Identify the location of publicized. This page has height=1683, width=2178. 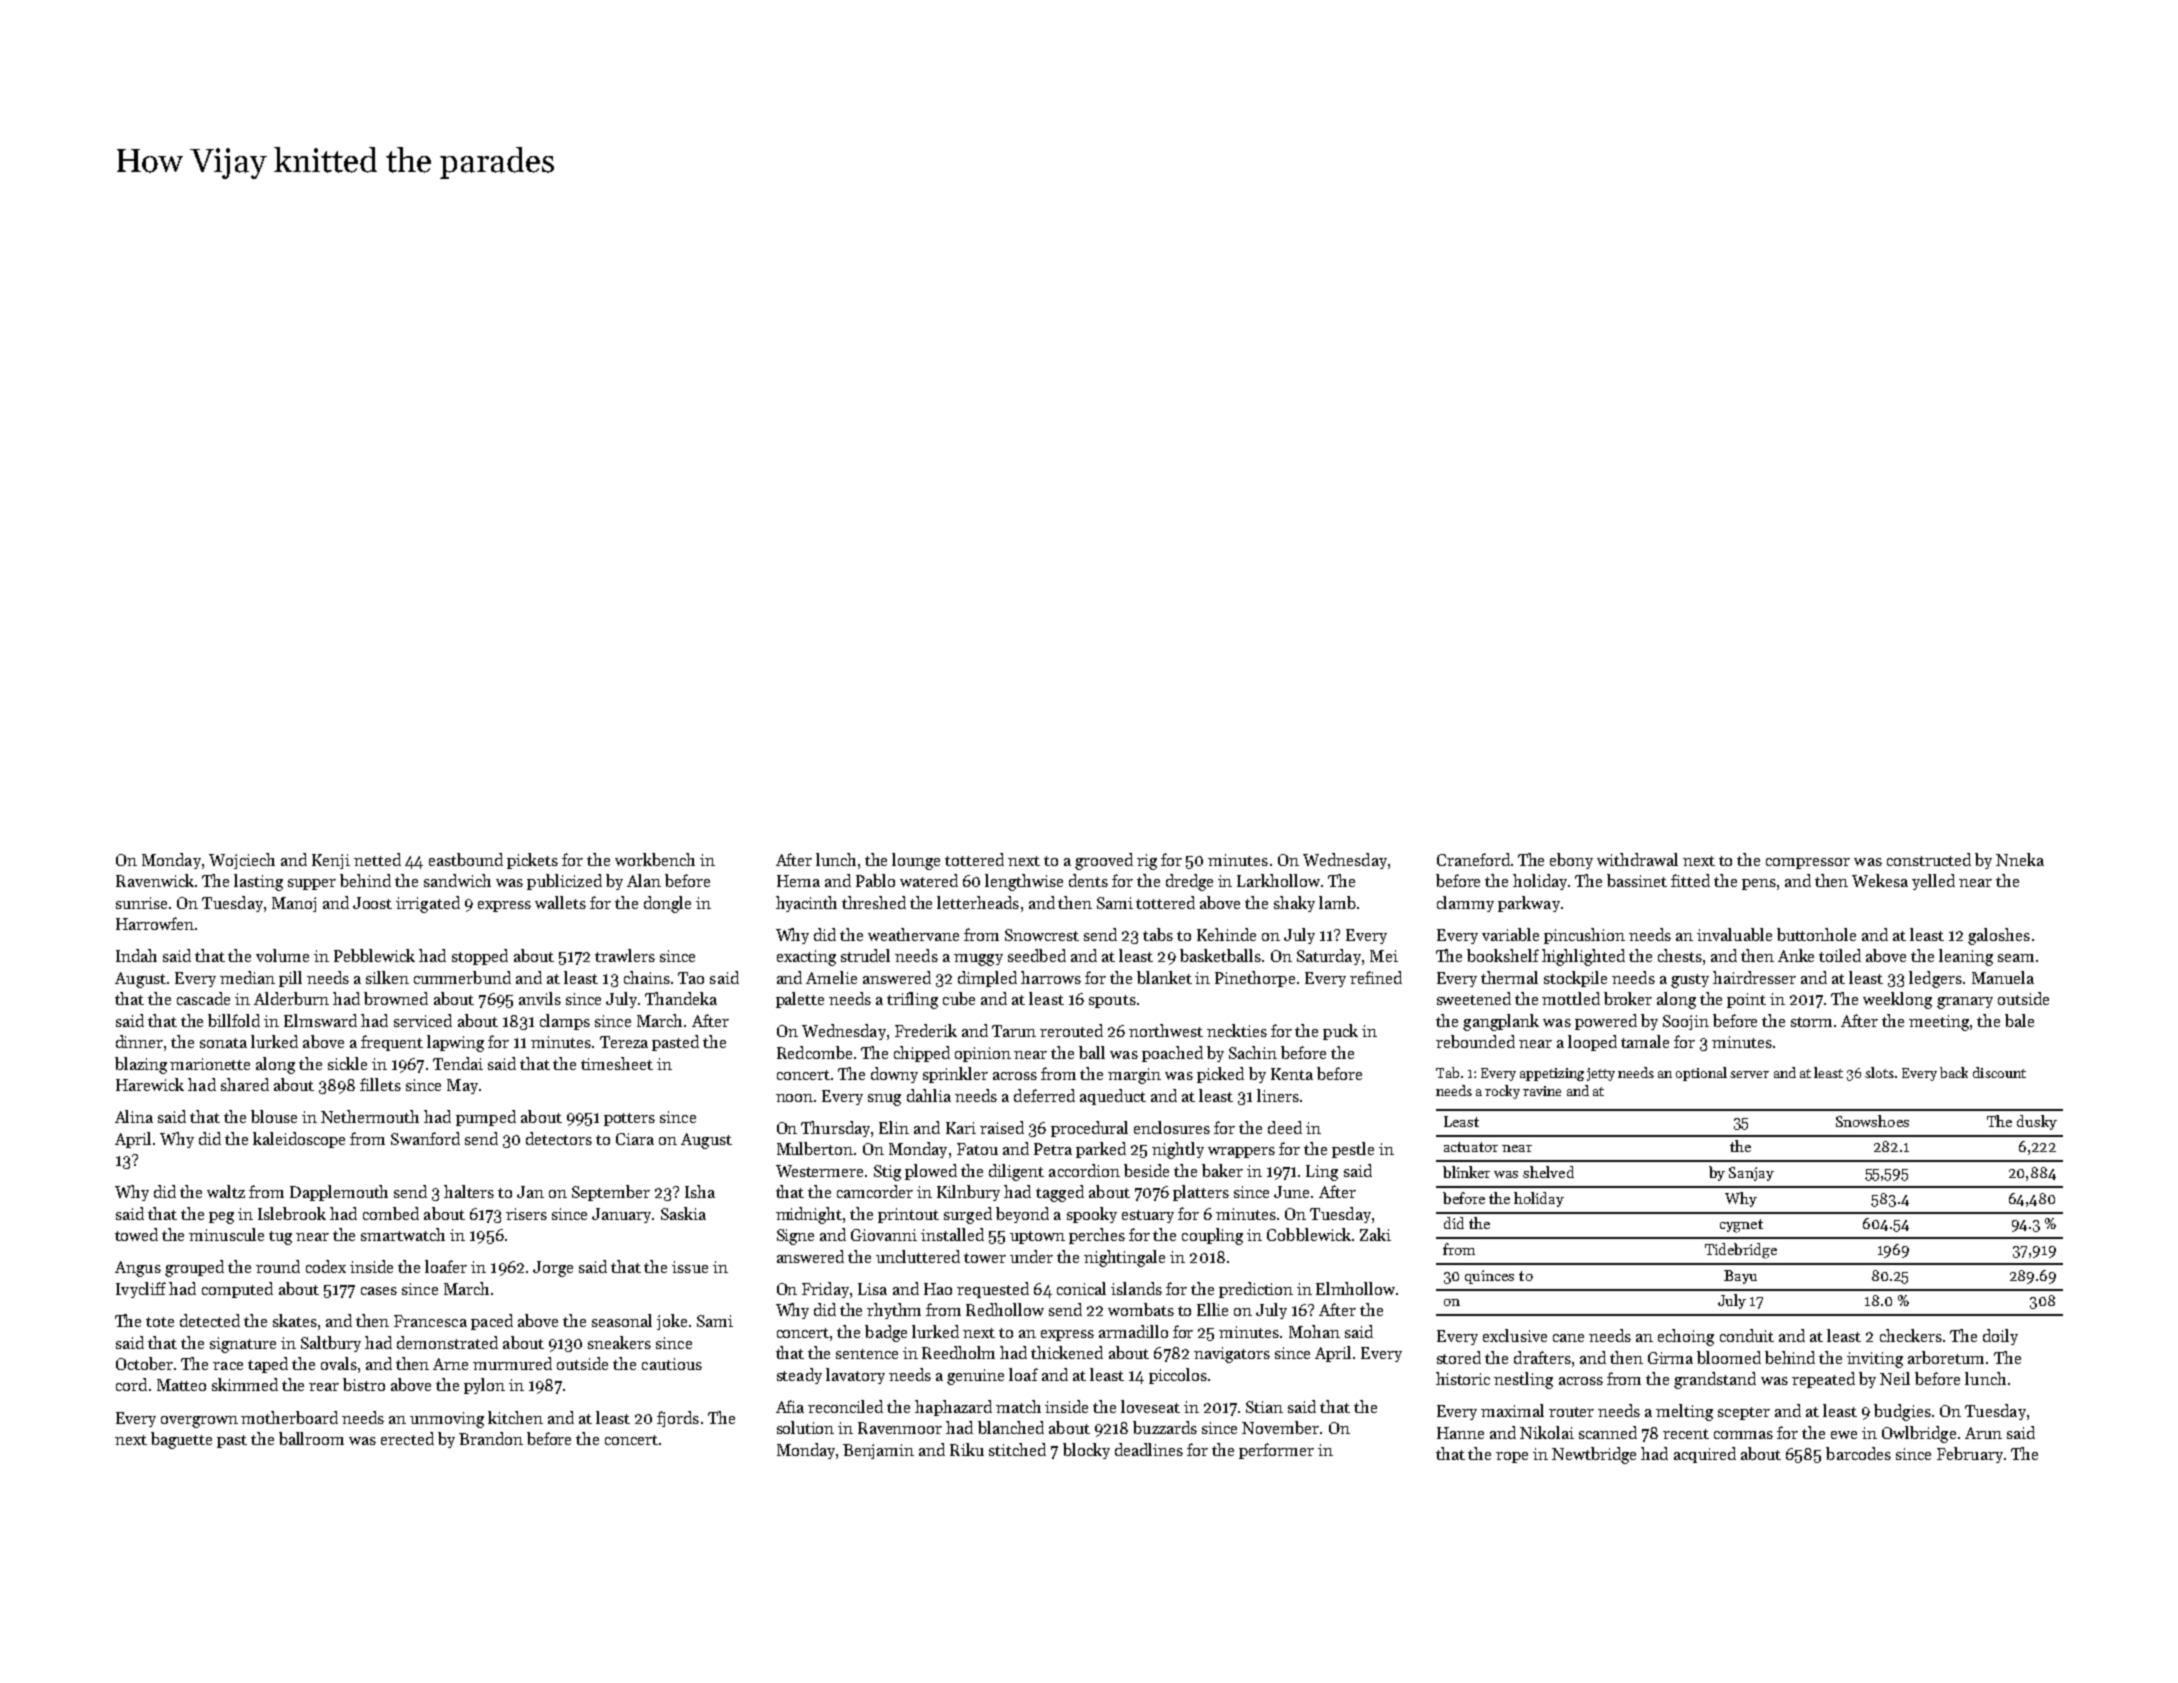
(564, 882).
